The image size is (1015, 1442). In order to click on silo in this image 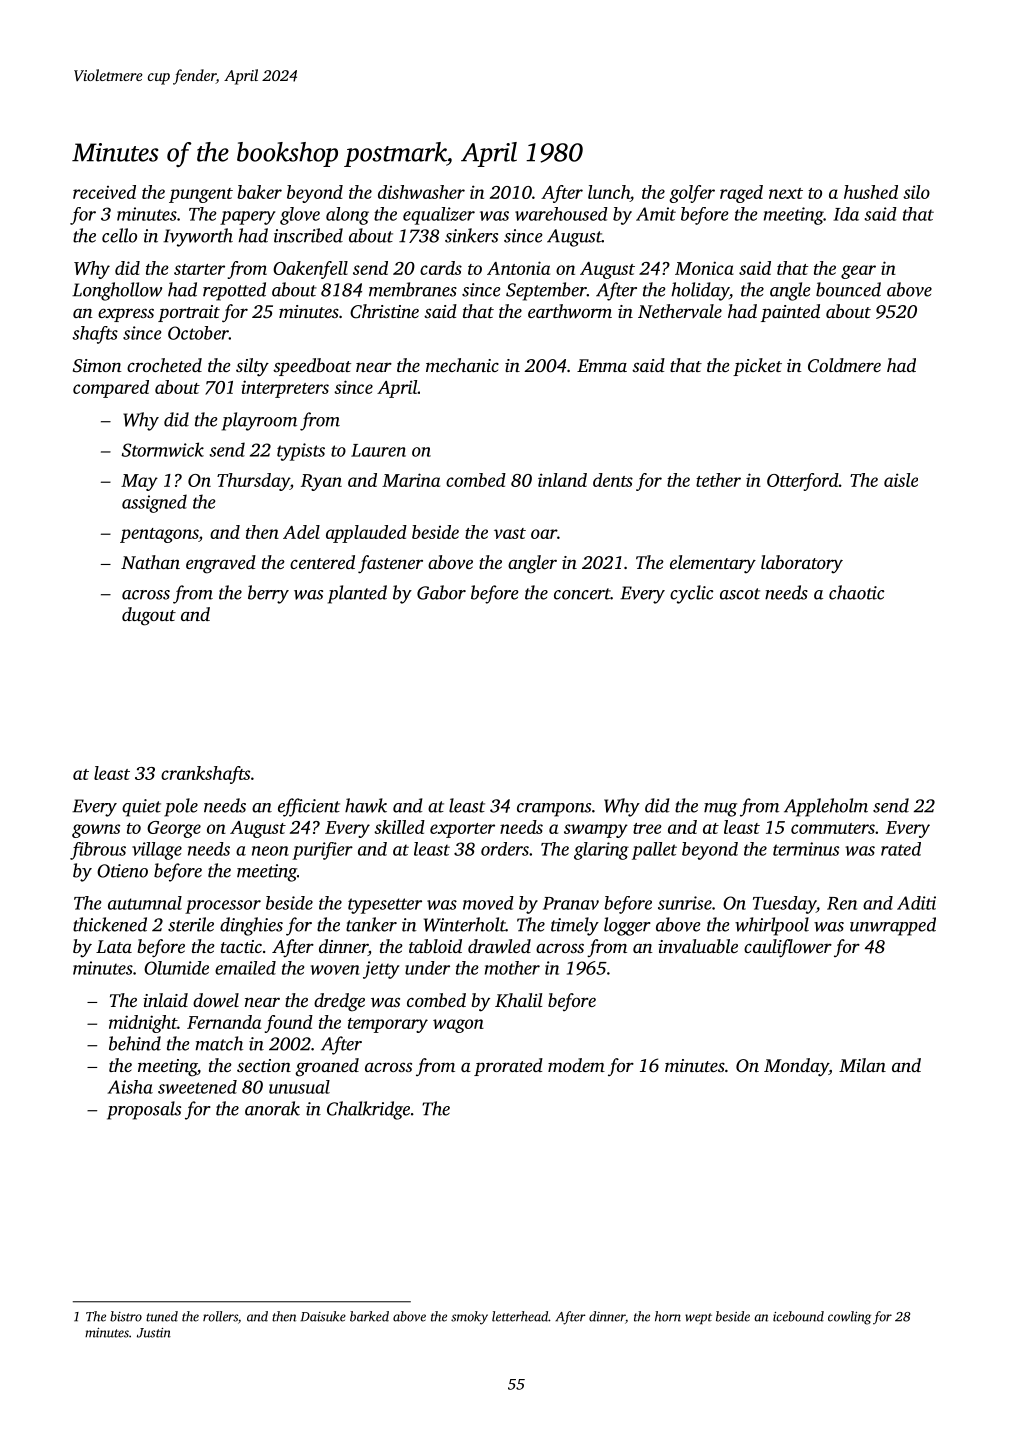, I will do `click(916, 192)`.
